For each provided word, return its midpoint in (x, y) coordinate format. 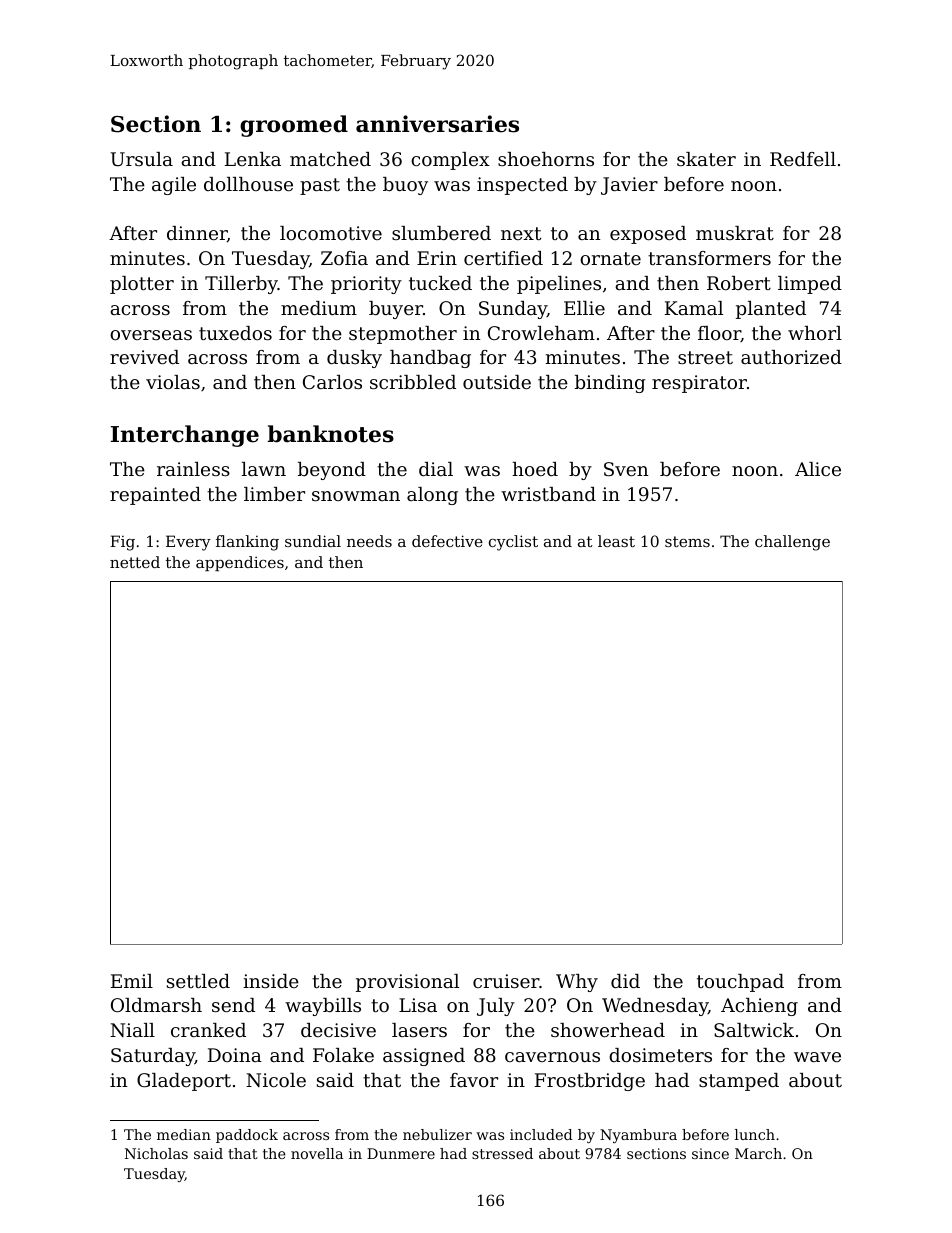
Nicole (276, 1080)
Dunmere (401, 1153)
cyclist (513, 543)
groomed (294, 126)
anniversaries (437, 124)
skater (706, 159)
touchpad (740, 983)
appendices (240, 563)
